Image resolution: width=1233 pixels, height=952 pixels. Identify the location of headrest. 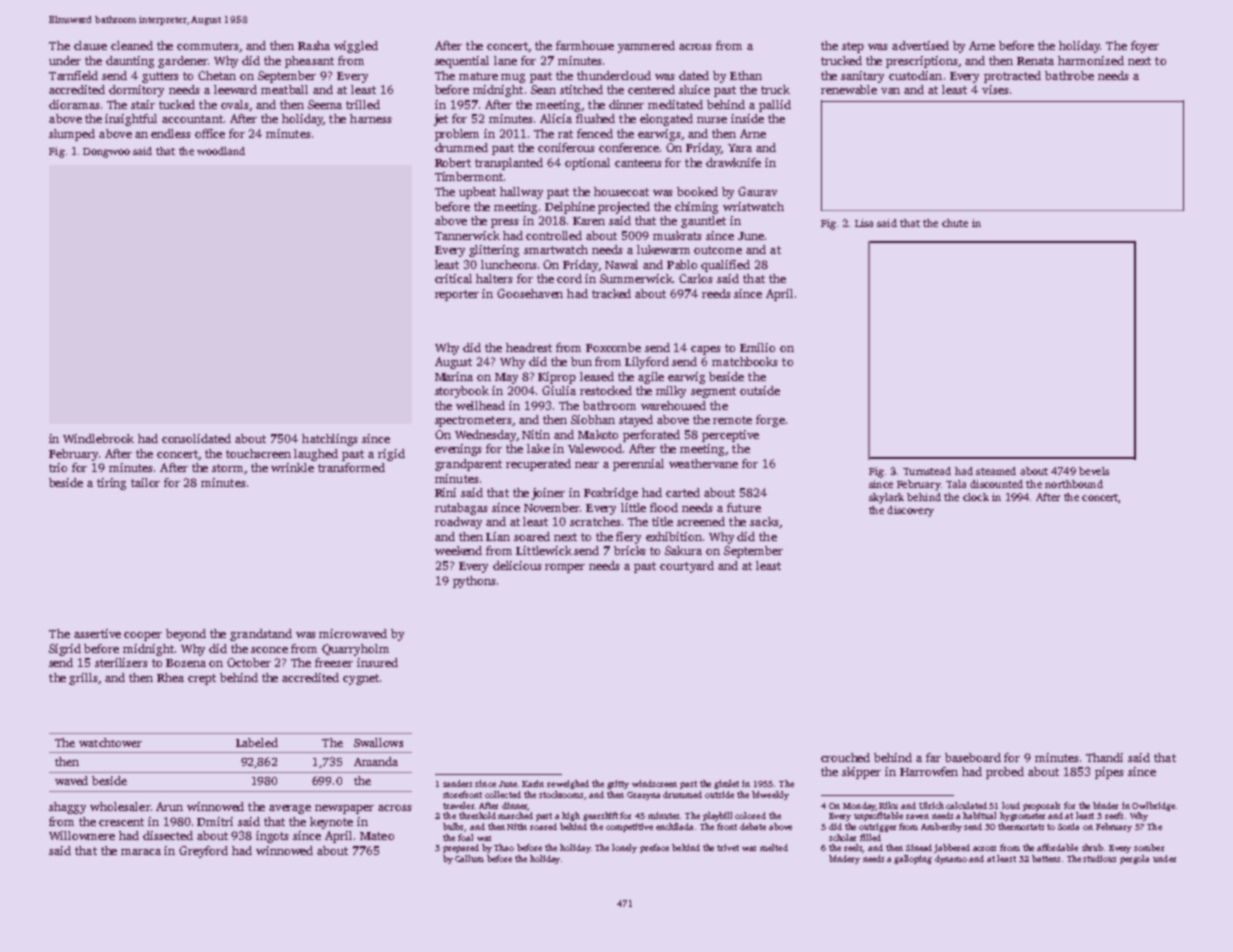
(529, 347).
